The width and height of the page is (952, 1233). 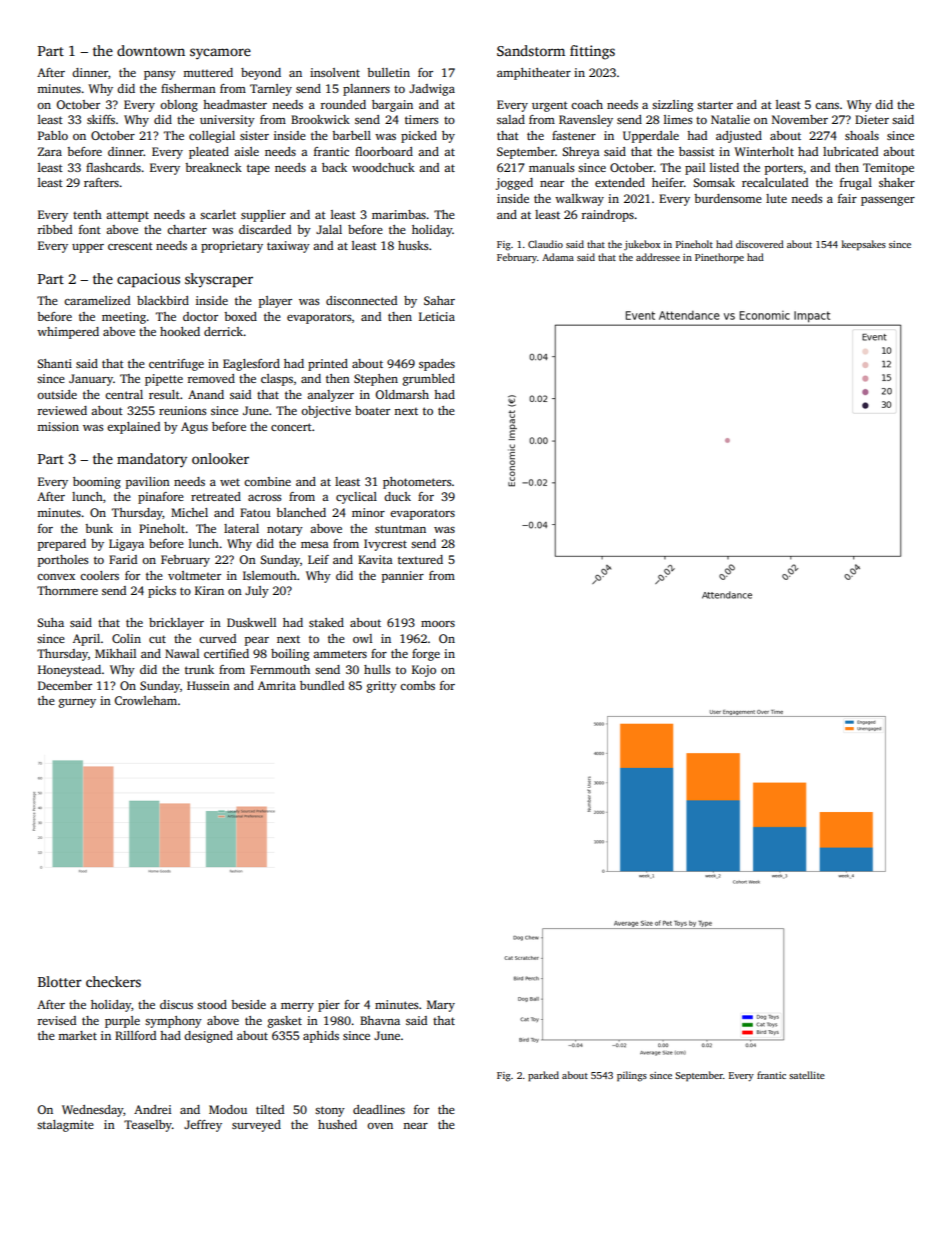 I want to click on pier, so click(x=329, y=1006).
